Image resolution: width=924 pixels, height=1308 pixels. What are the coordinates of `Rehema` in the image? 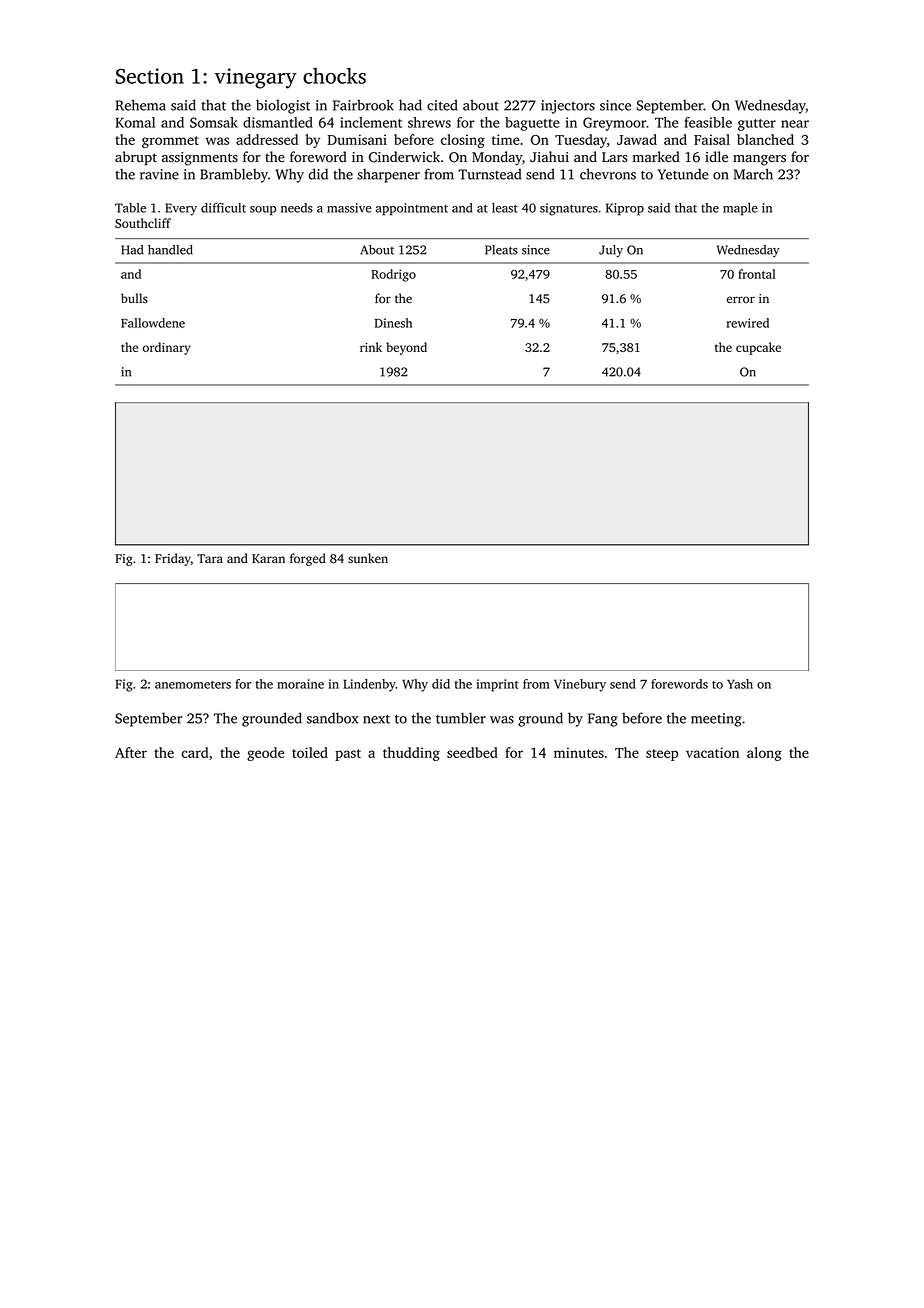 It's located at (141, 105).
